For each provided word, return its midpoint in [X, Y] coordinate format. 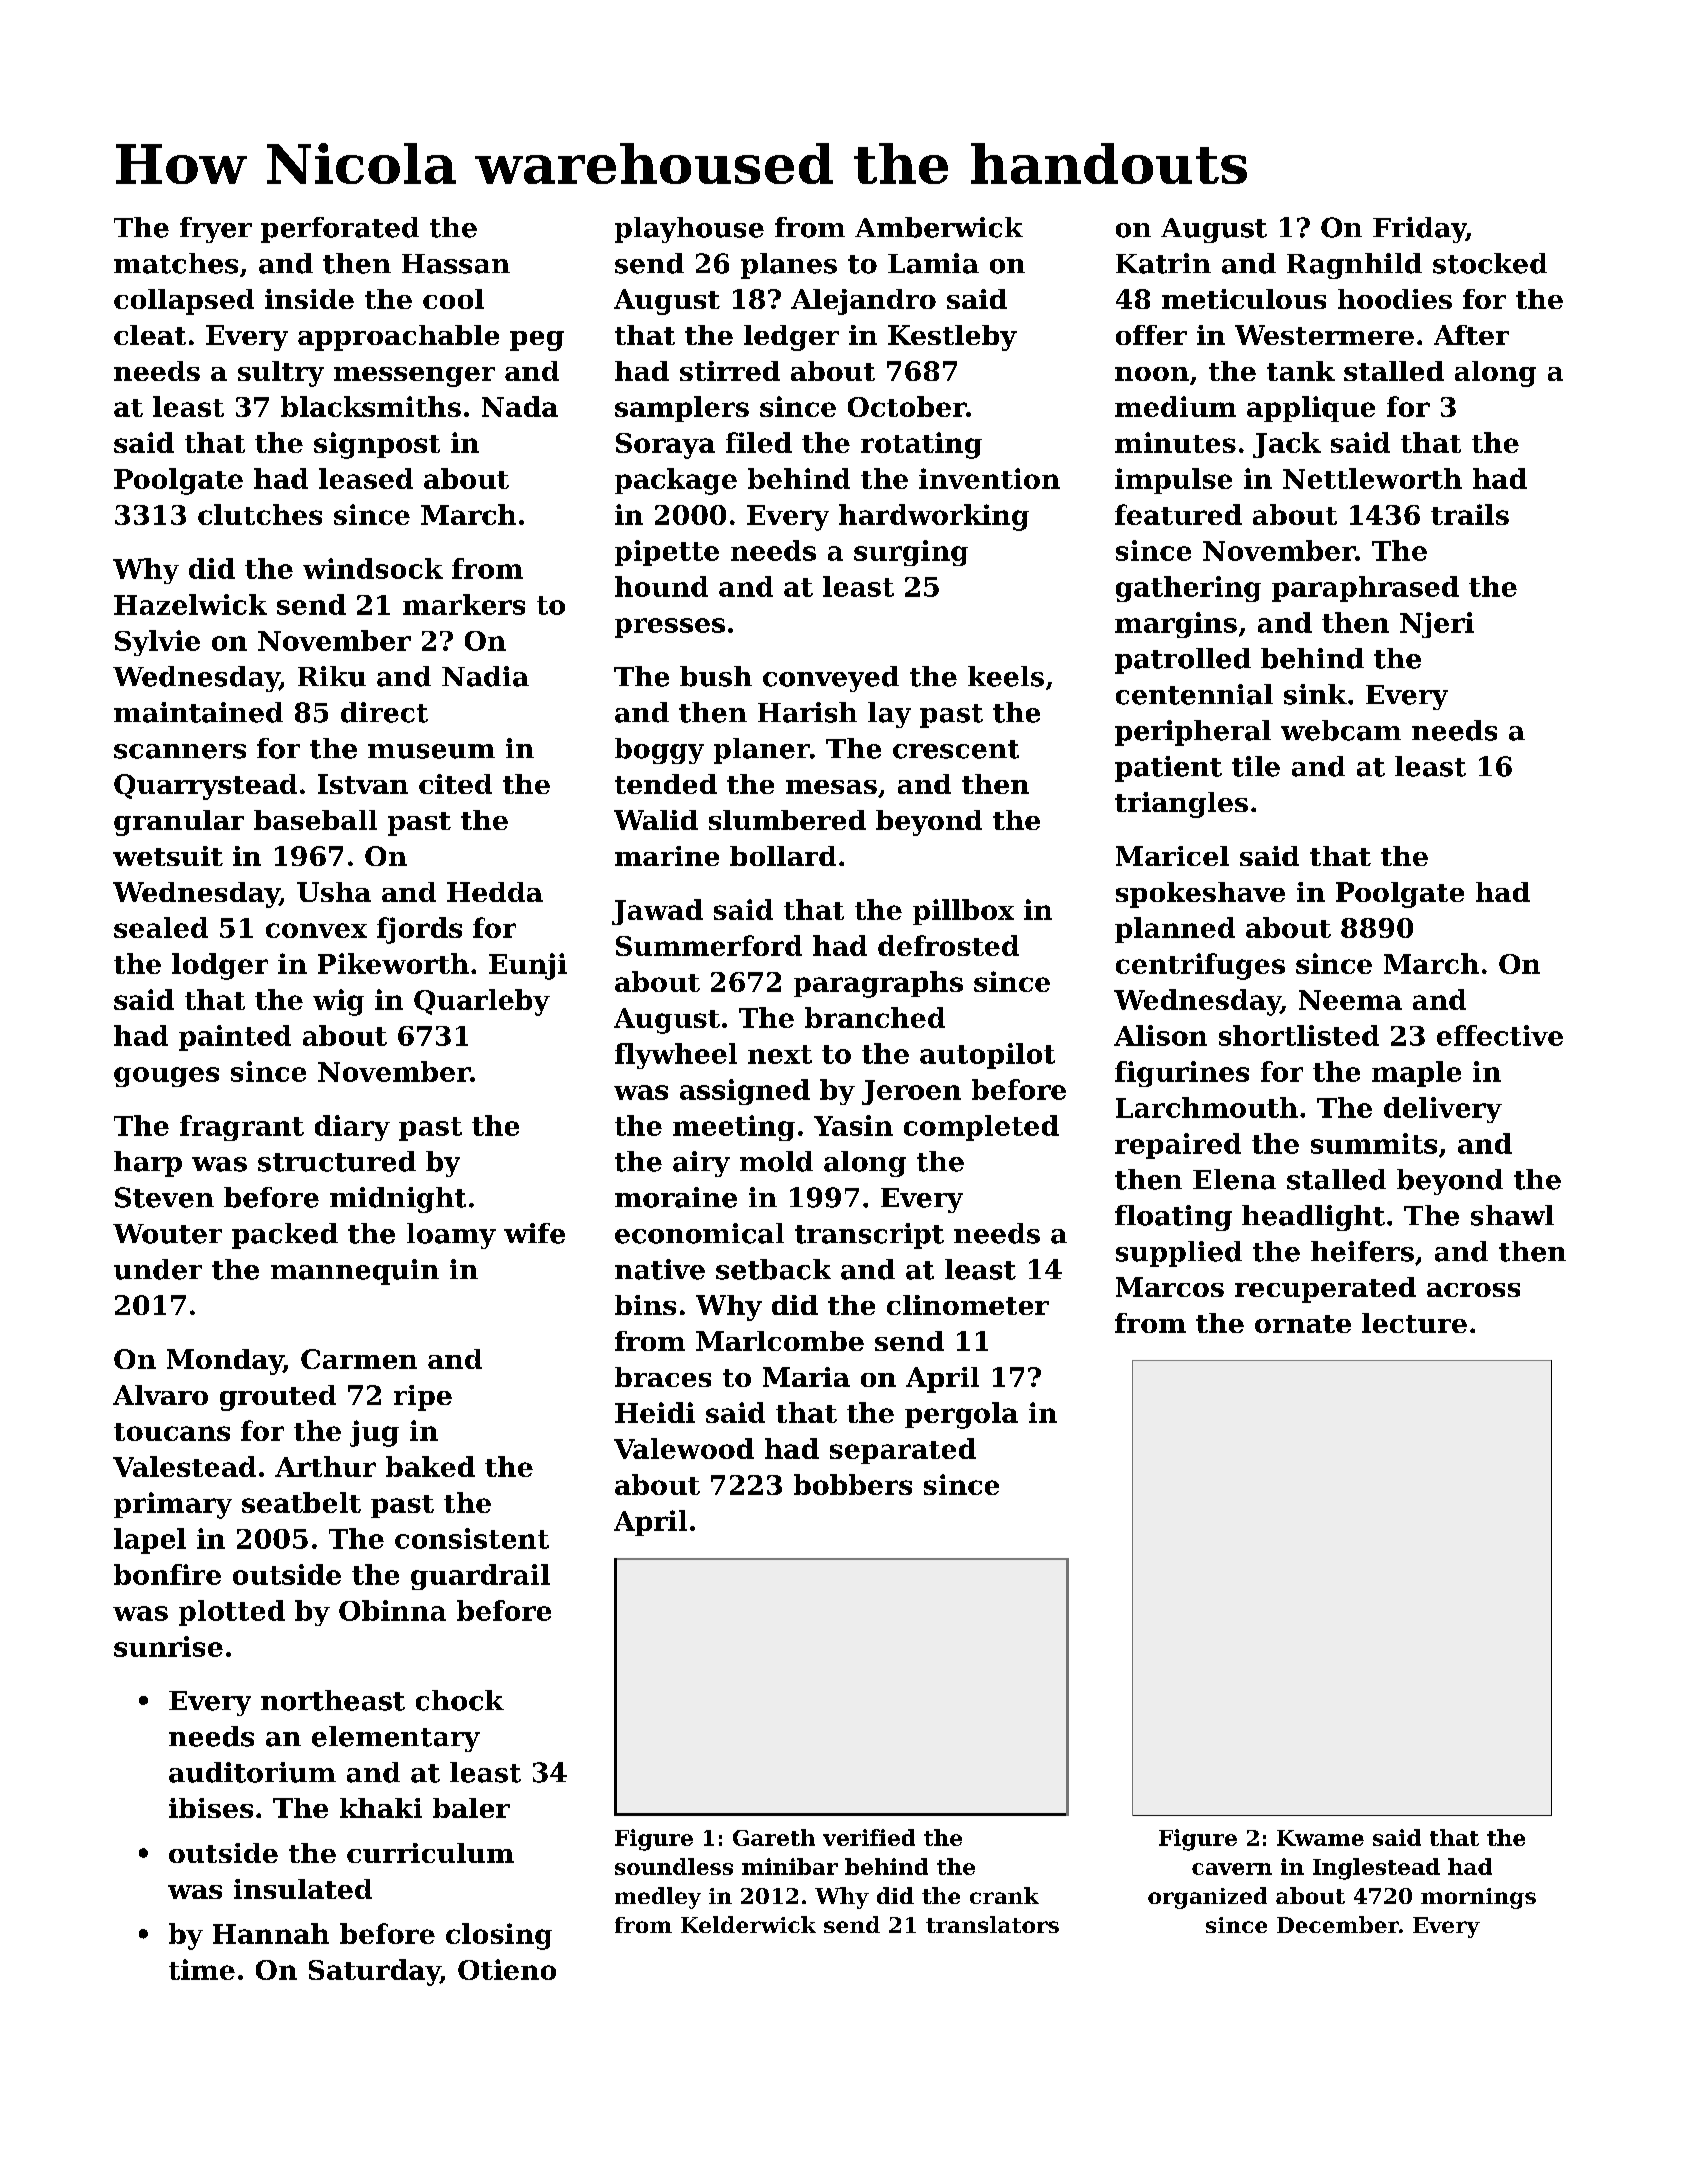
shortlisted [1299, 1035]
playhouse [689, 230]
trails [1470, 514]
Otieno [507, 1969]
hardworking [934, 517]
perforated [340, 230]
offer [1151, 335]
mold [776, 1161]
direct [384, 712]
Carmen [359, 1359]
